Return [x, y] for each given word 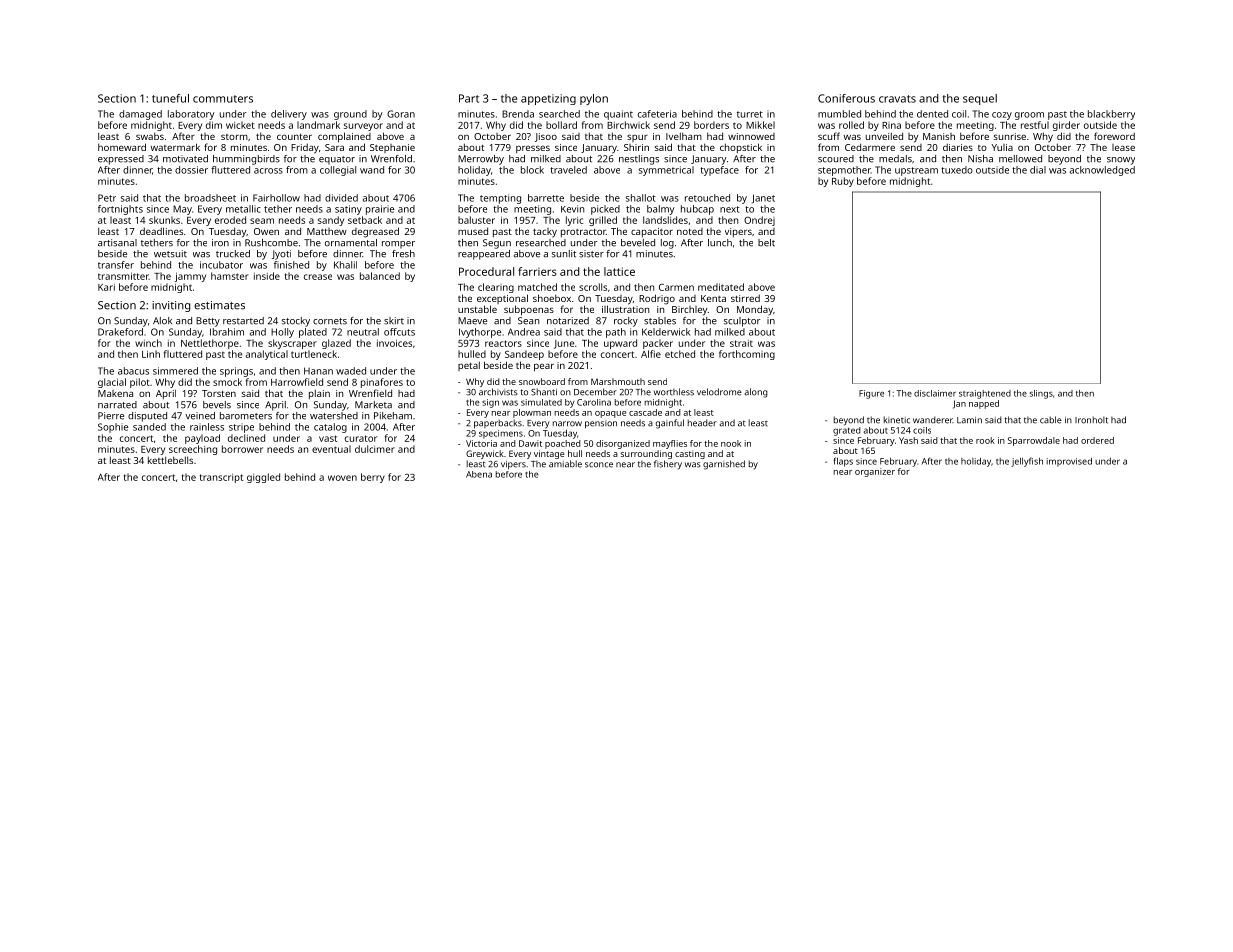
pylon [594, 99]
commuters [223, 99]
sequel [980, 99]
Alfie [651, 354]
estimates [219, 305]
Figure [871, 394]
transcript [221, 478]
